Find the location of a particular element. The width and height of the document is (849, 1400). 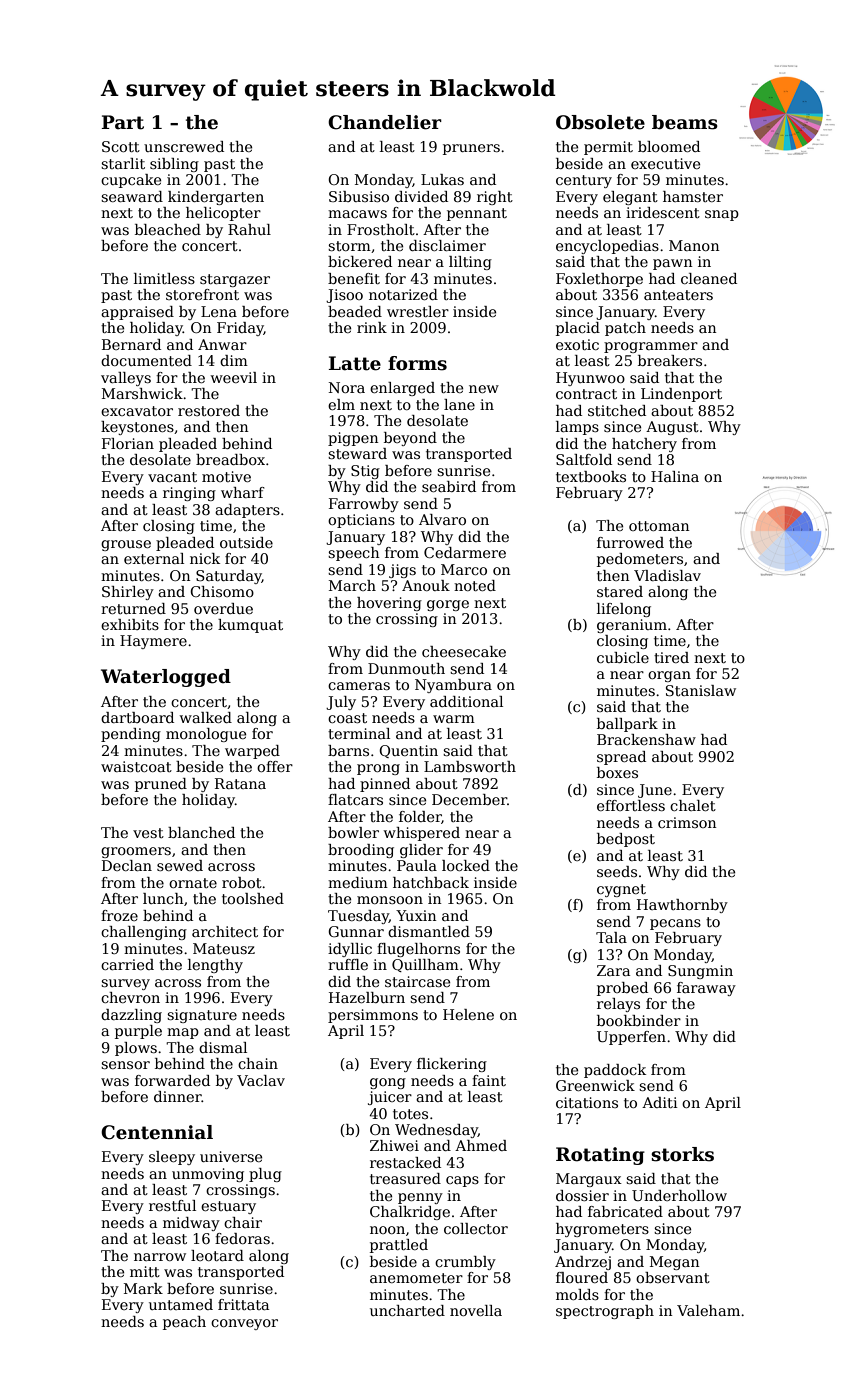

speech is located at coordinates (354, 554).
